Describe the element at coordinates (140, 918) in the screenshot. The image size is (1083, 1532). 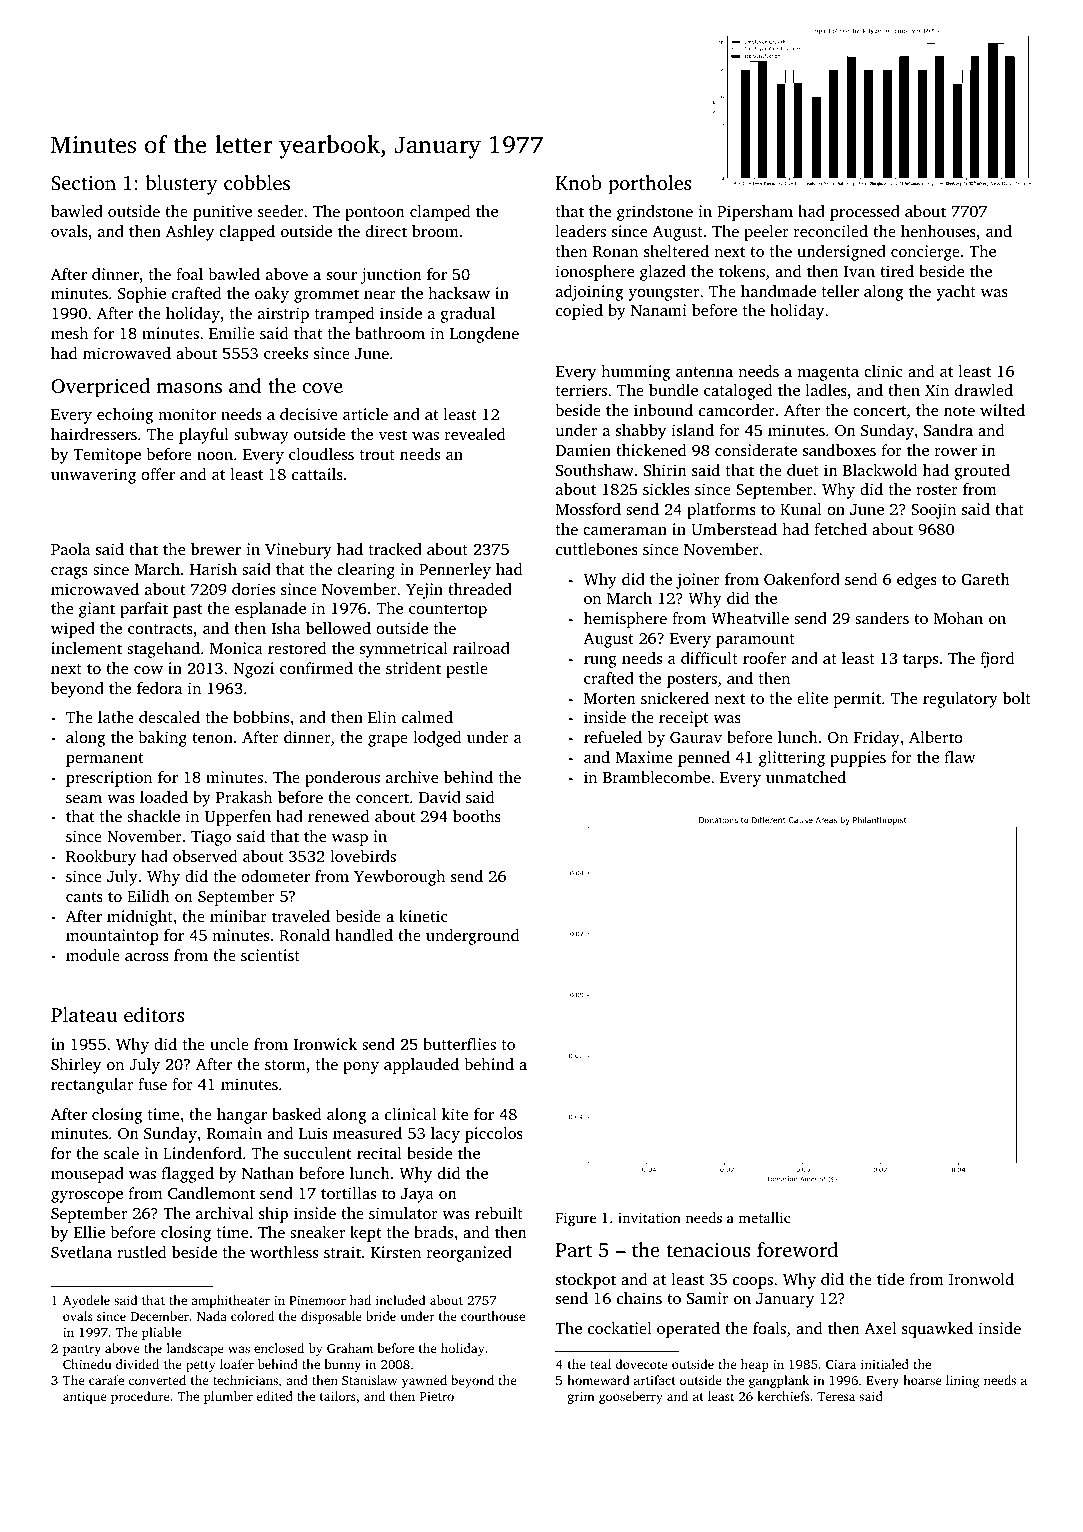
I see `midnight` at that location.
